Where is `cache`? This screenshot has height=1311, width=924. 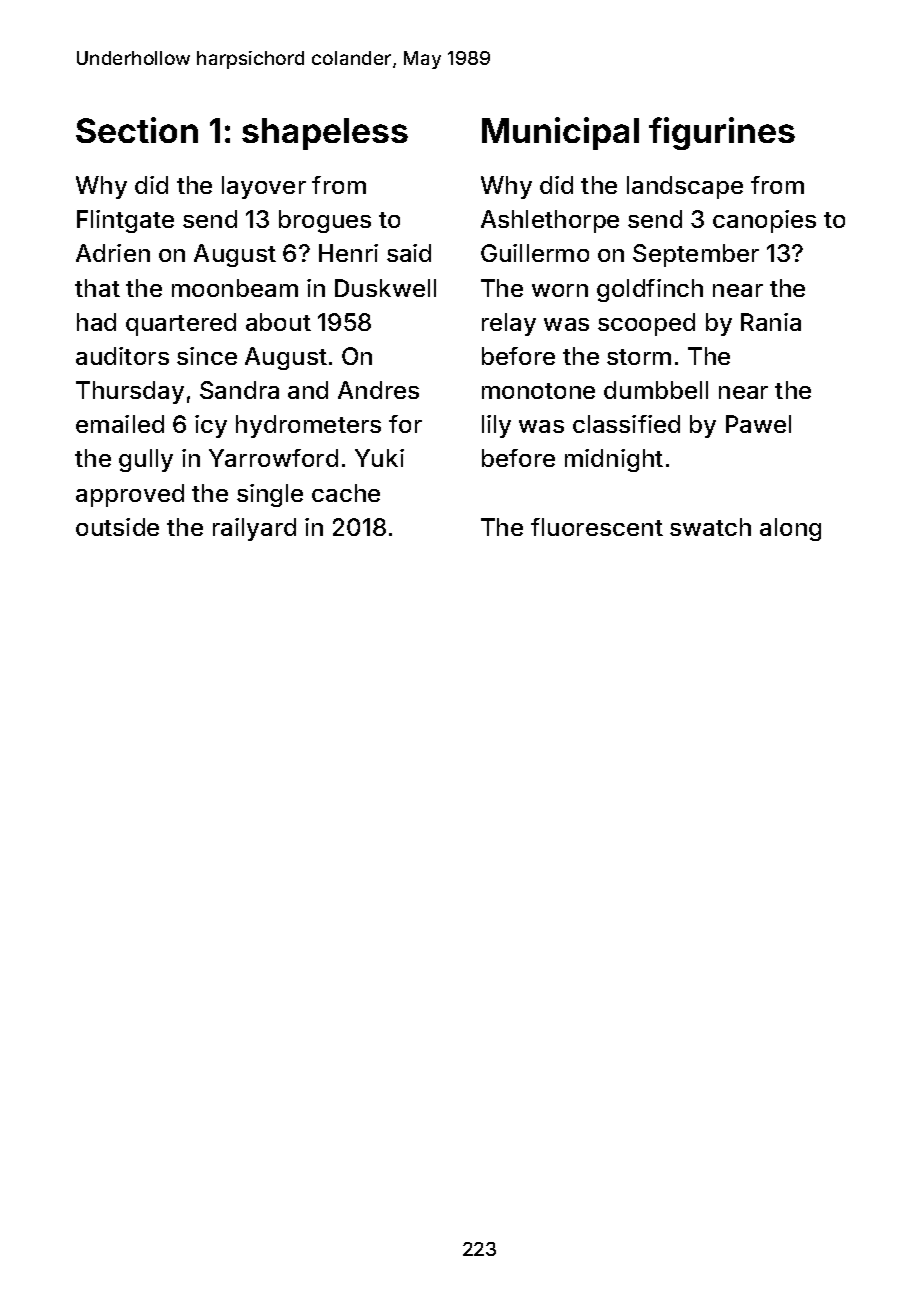 cache is located at coordinates (346, 493).
